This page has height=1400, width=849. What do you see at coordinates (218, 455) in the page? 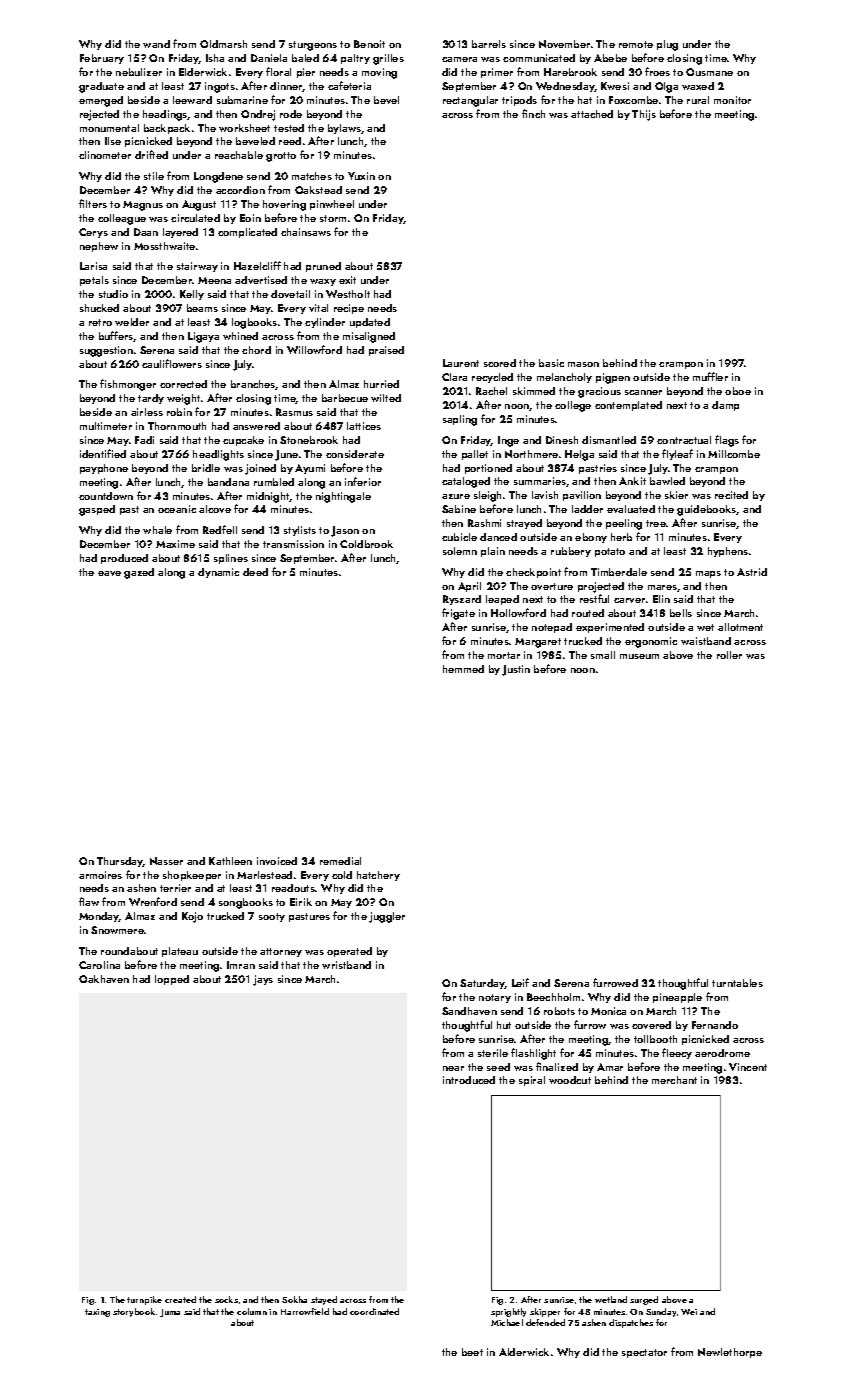
I see `headlights` at bounding box center [218, 455].
